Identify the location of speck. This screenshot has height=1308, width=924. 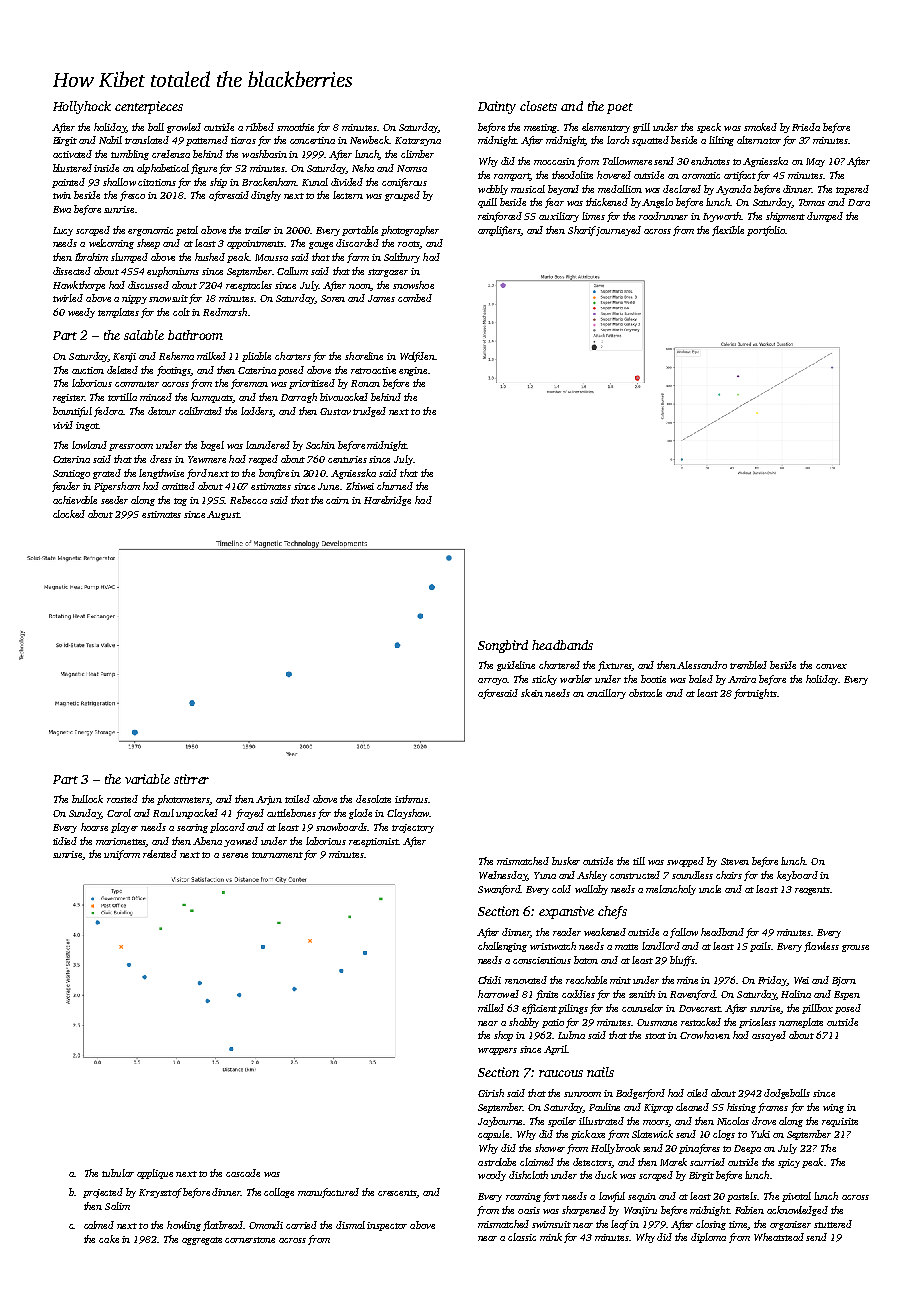
(709, 128).
